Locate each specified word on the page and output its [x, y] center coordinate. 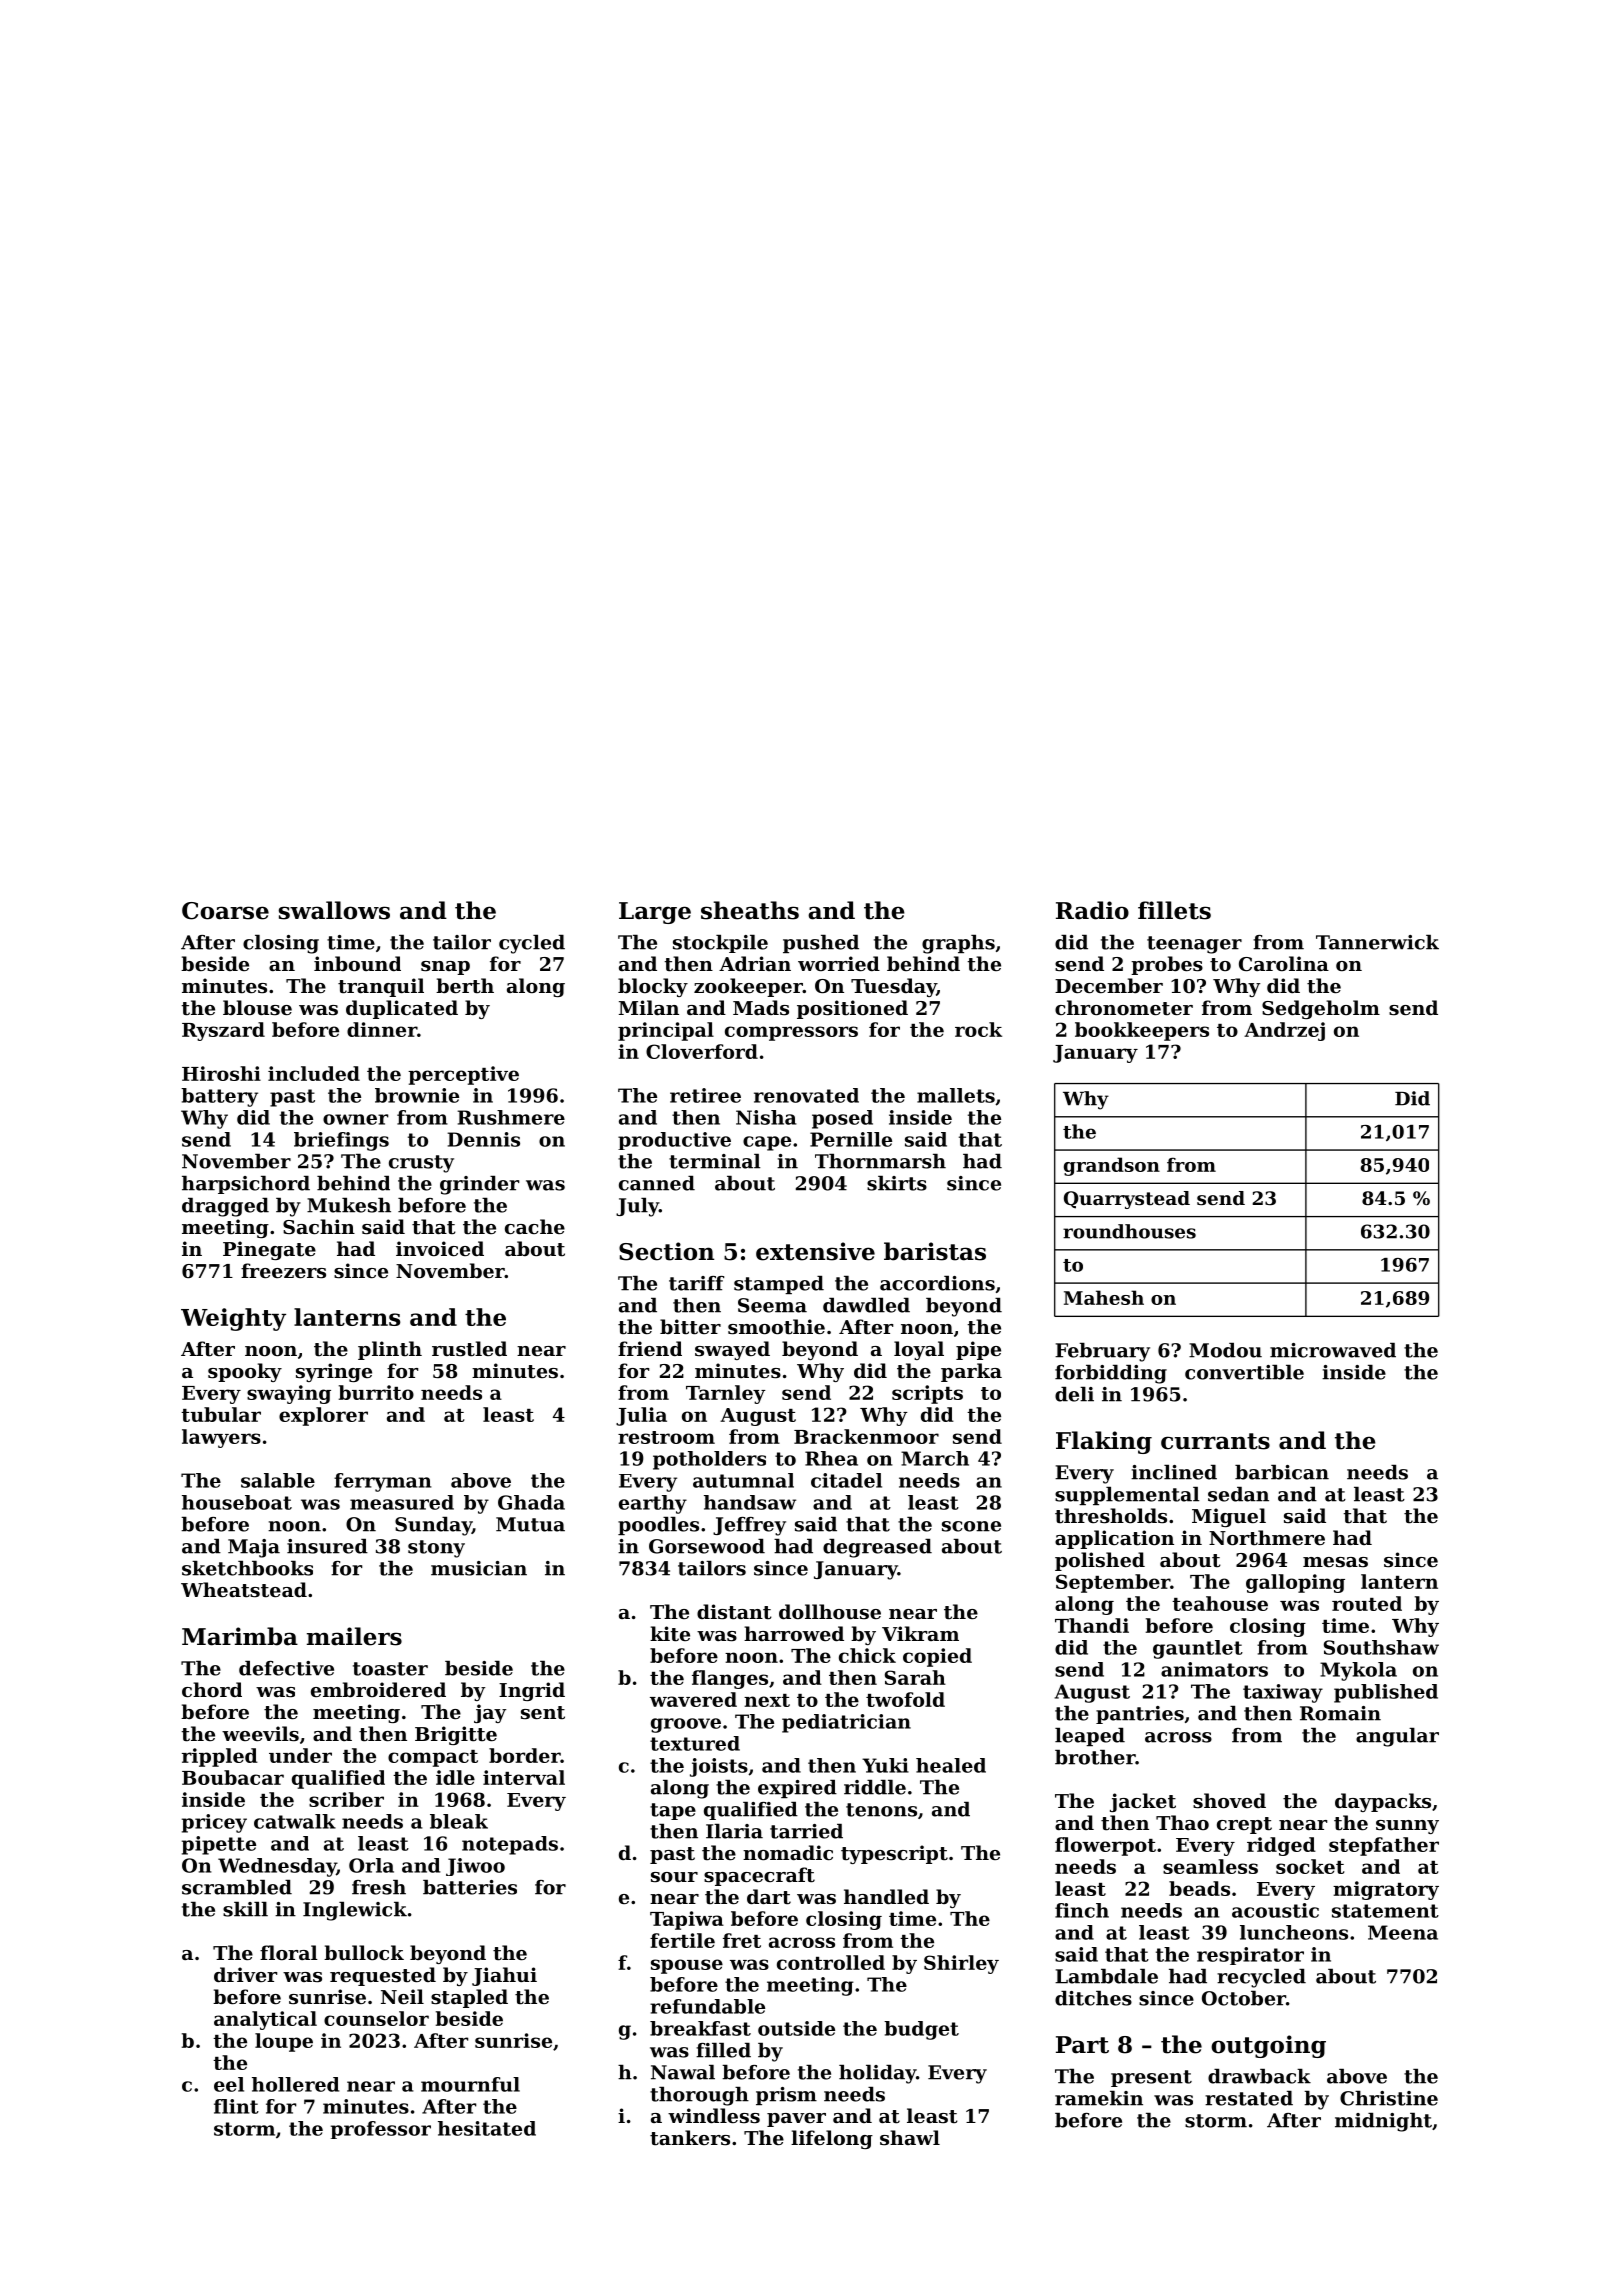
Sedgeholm [1321, 1009]
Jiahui [504, 1976]
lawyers [221, 1438]
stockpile [720, 944]
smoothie [776, 1327]
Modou [1225, 1350]
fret [742, 1940]
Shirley [961, 1964]
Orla [371, 1865]
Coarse [225, 911]
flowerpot [1105, 1846]
